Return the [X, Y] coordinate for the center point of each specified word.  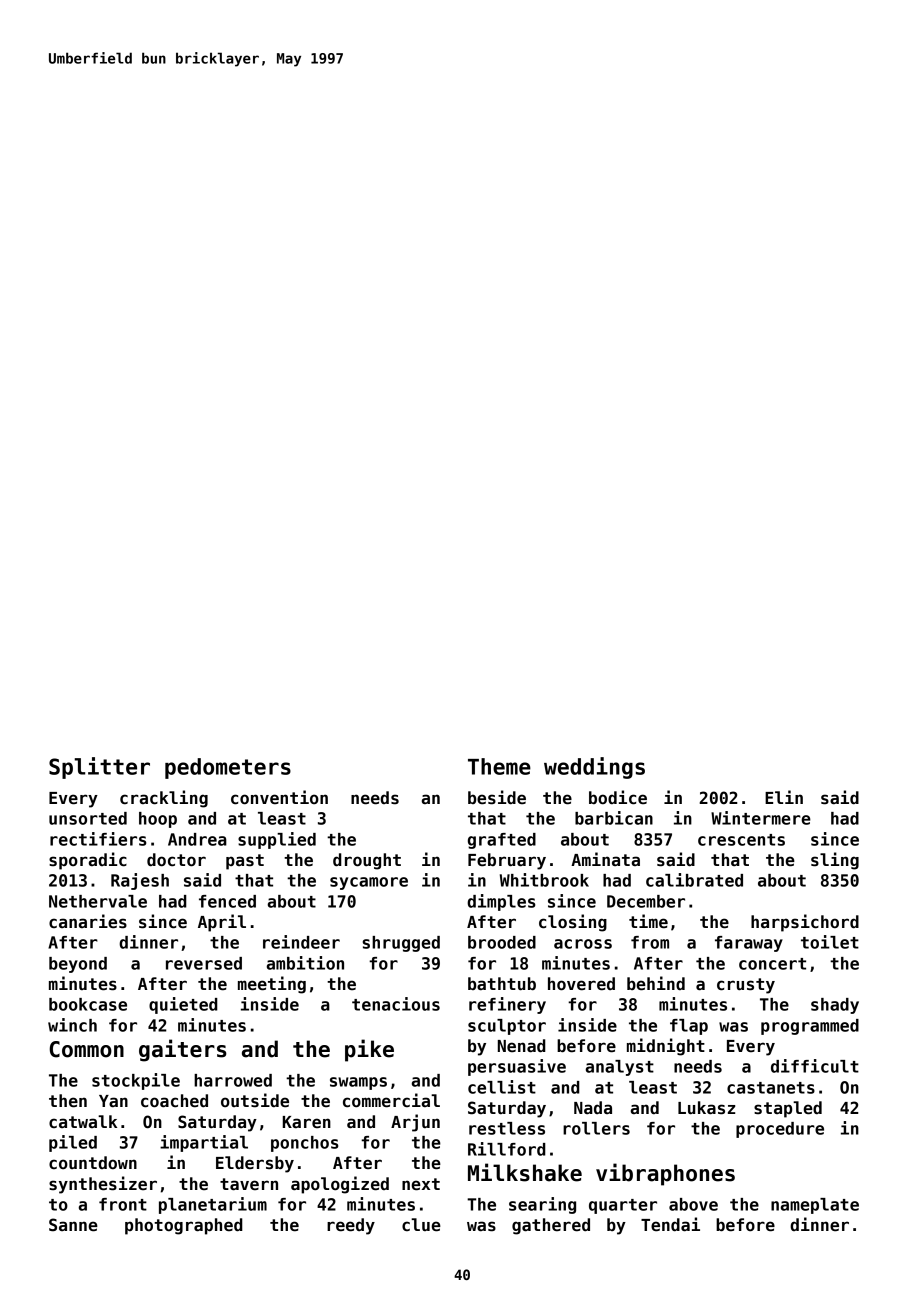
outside [255, 1100]
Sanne [73, 1225]
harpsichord [805, 923]
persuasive [517, 1067]
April [222, 923]
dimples [501, 902]
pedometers [228, 768]
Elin [784, 797]
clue [421, 1225]
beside [497, 797]
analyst [620, 1068]
